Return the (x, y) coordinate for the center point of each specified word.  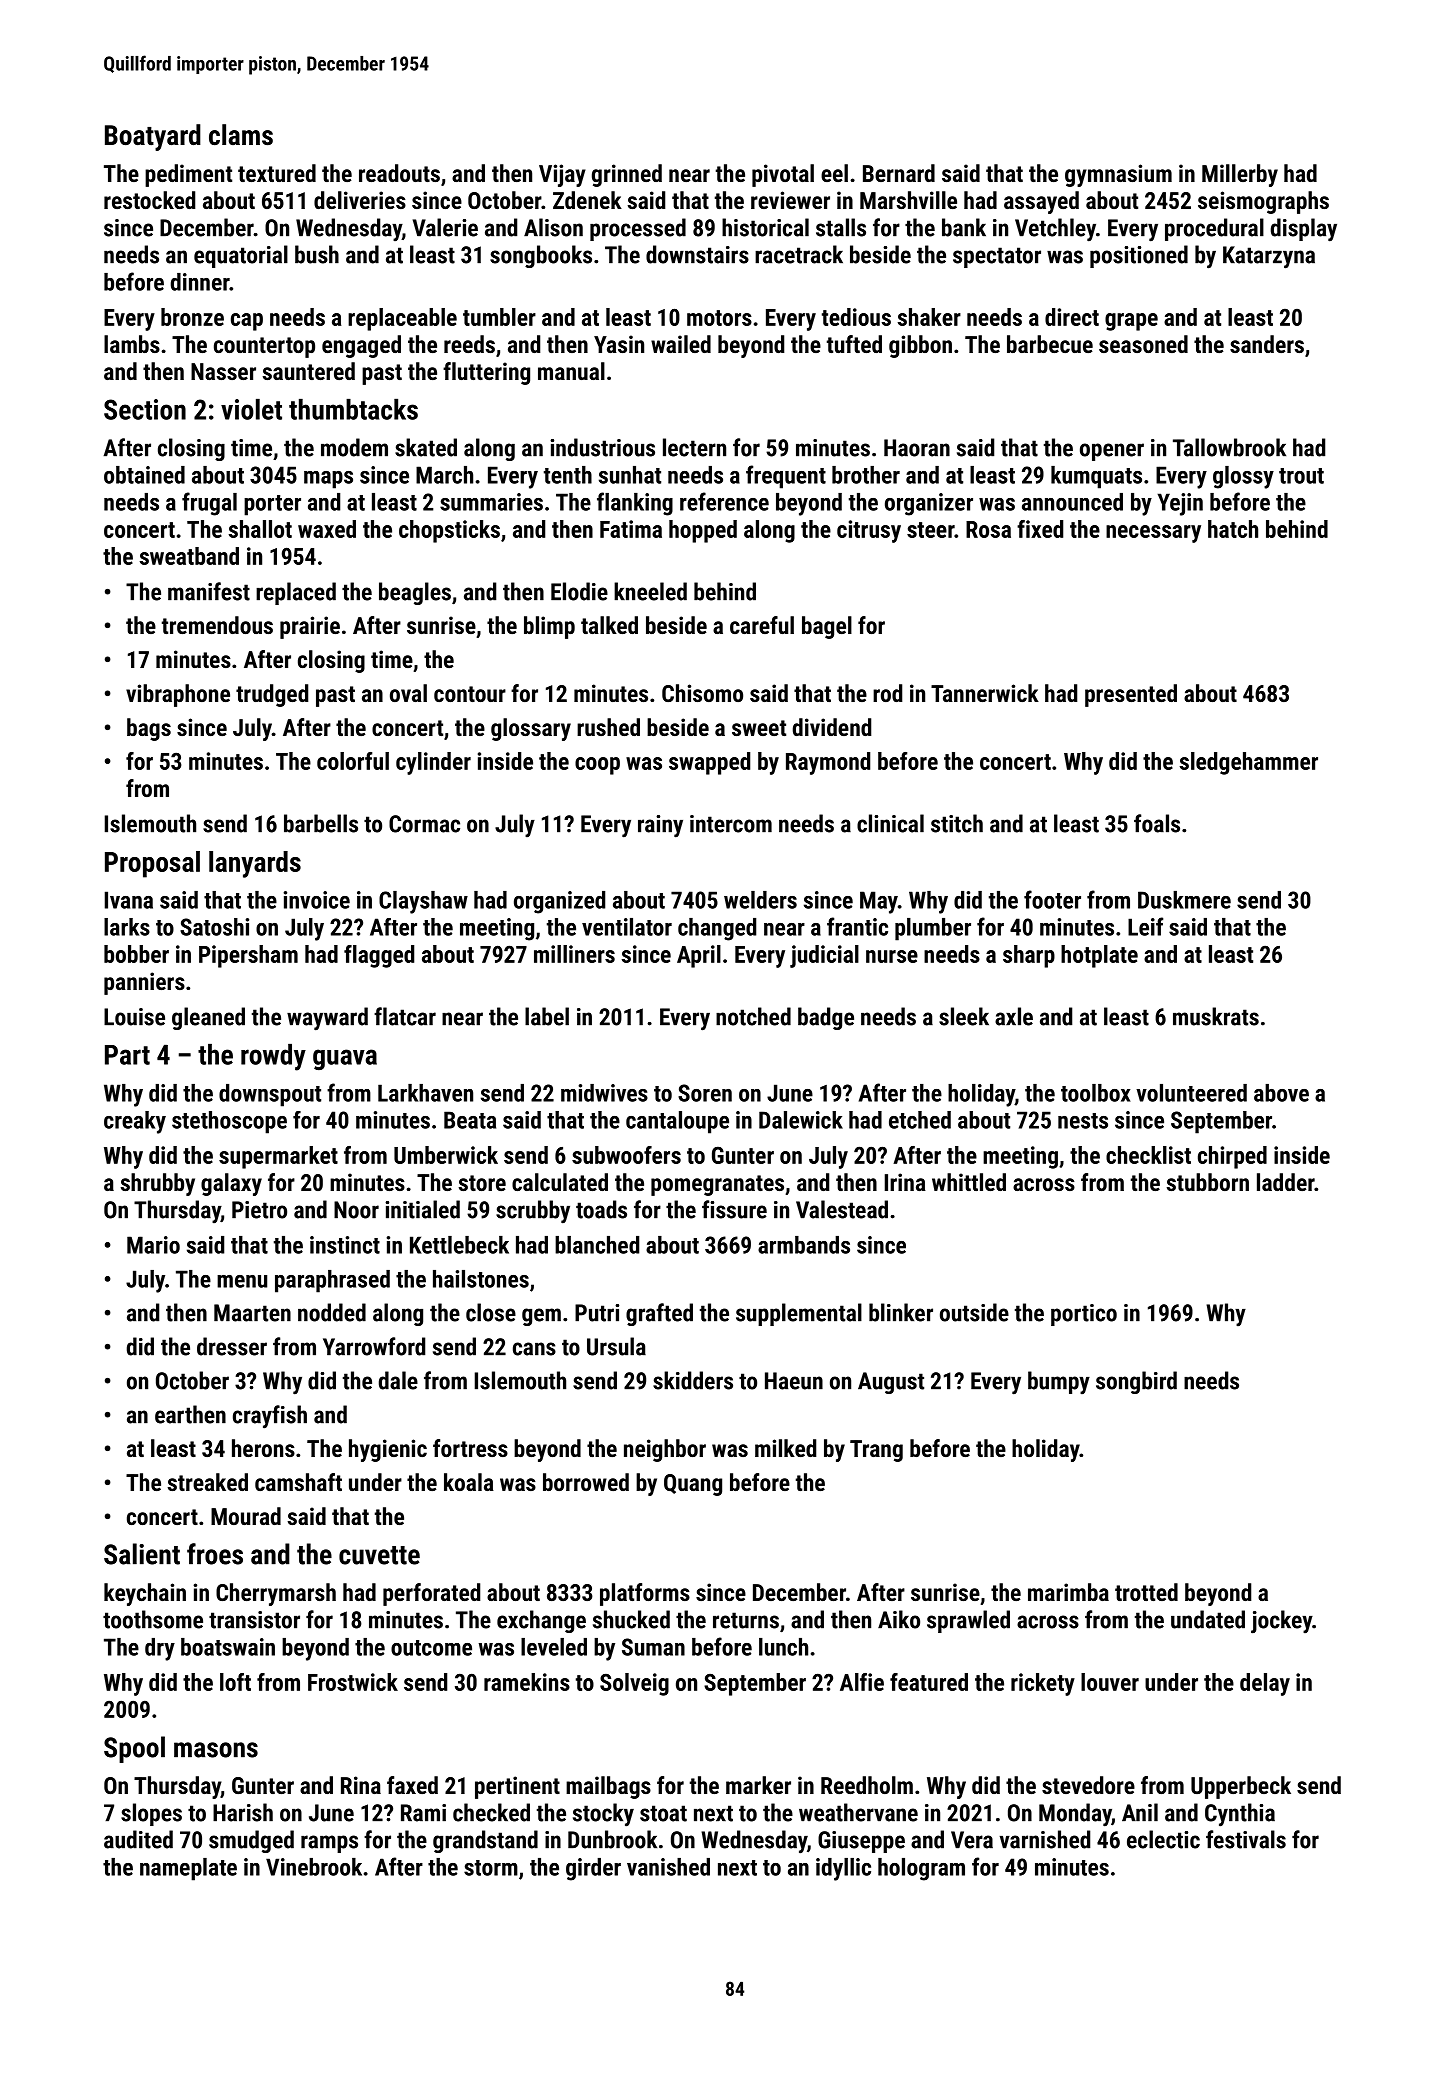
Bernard (899, 173)
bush (317, 254)
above (1281, 1093)
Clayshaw (423, 902)
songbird (1136, 1382)
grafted (659, 1314)
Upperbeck (1241, 1787)
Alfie (862, 1682)
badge (826, 1018)
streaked (208, 1482)
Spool (134, 1749)
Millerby (1240, 175)
